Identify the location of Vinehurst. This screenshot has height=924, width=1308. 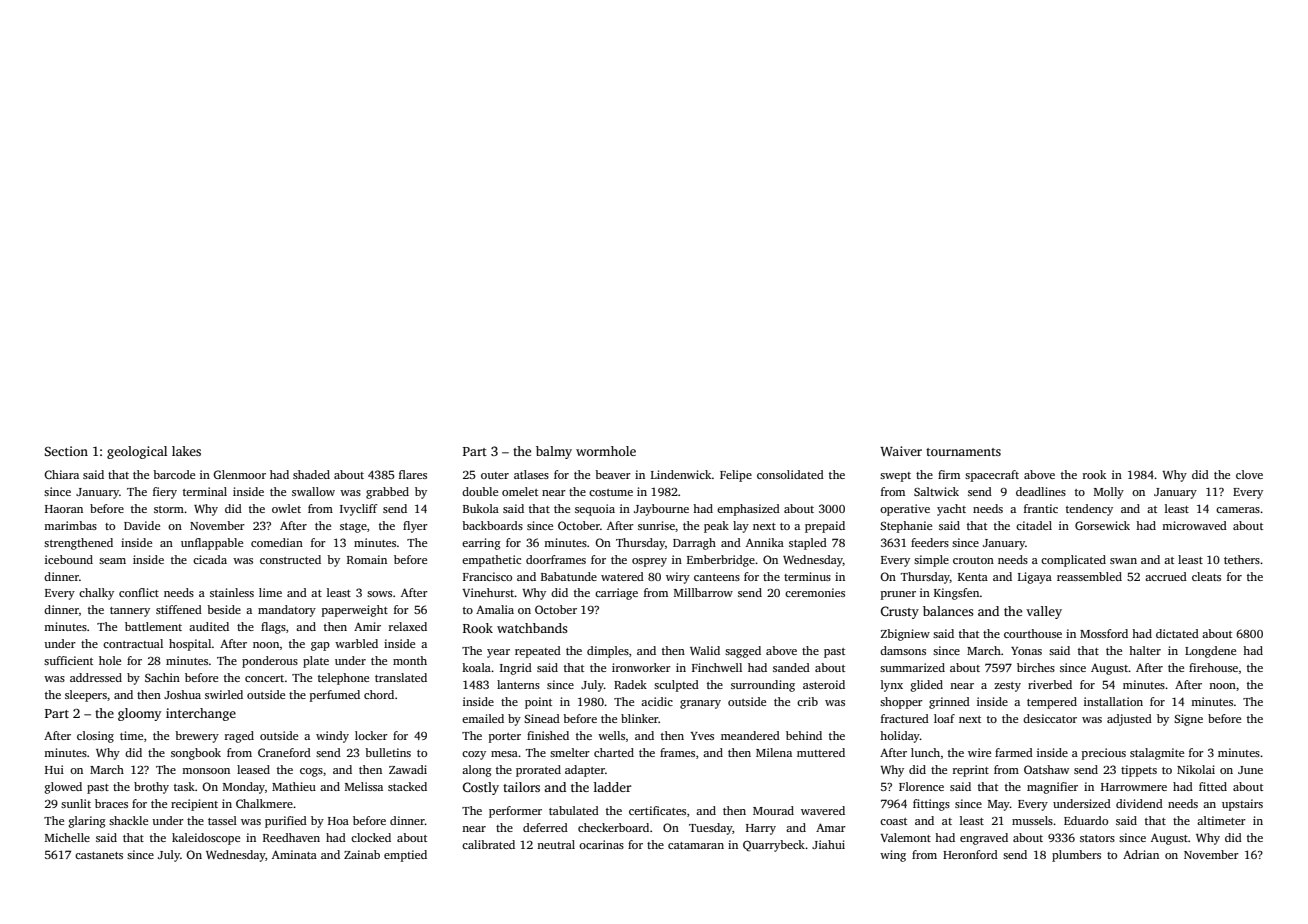
(488, 592).
